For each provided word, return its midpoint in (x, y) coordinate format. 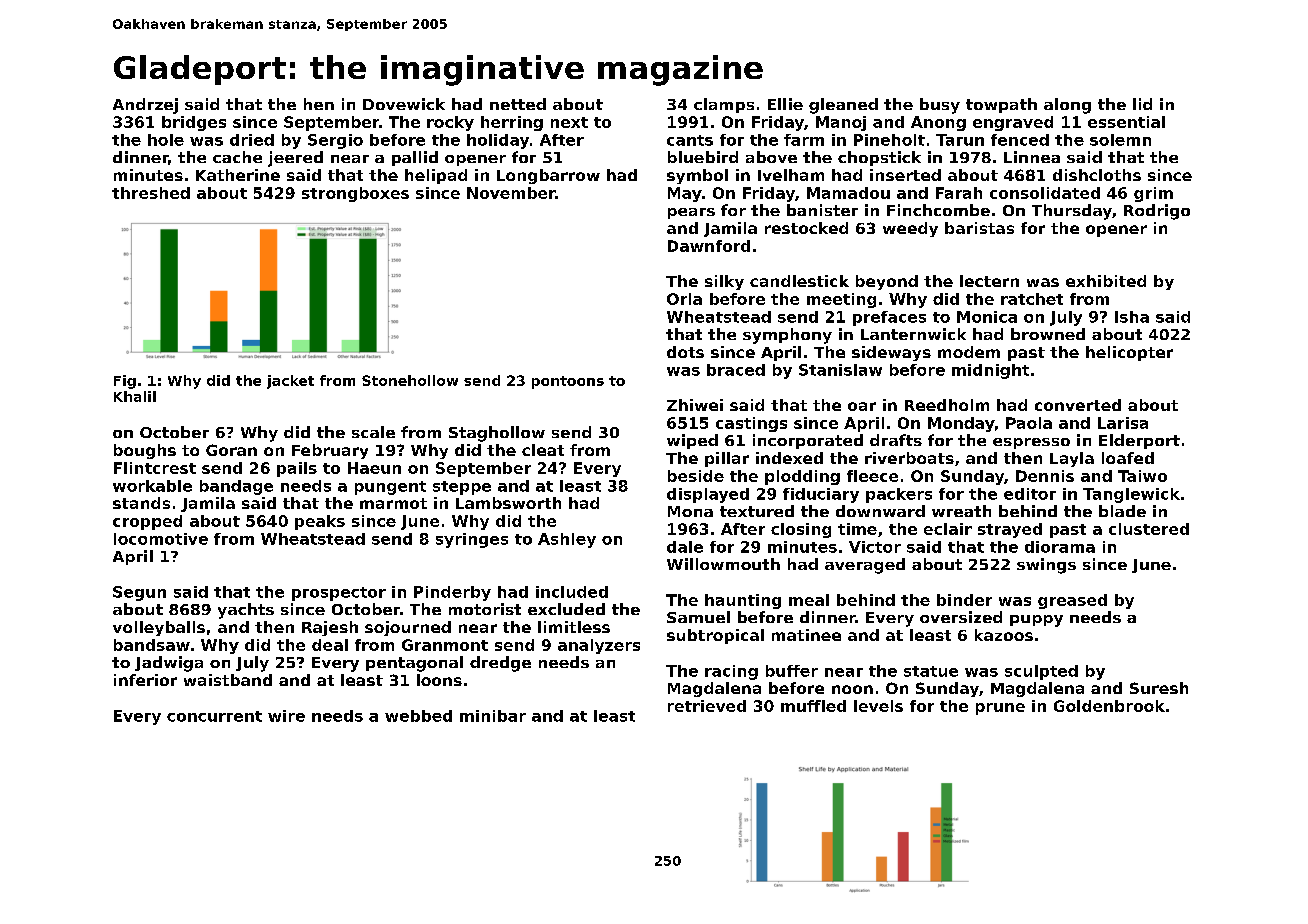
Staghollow (497, 434)
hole (166, 140)
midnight (990, 371)
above (771, 157)
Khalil (135, 396)
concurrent (214, 716)
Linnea (1032, 157)
